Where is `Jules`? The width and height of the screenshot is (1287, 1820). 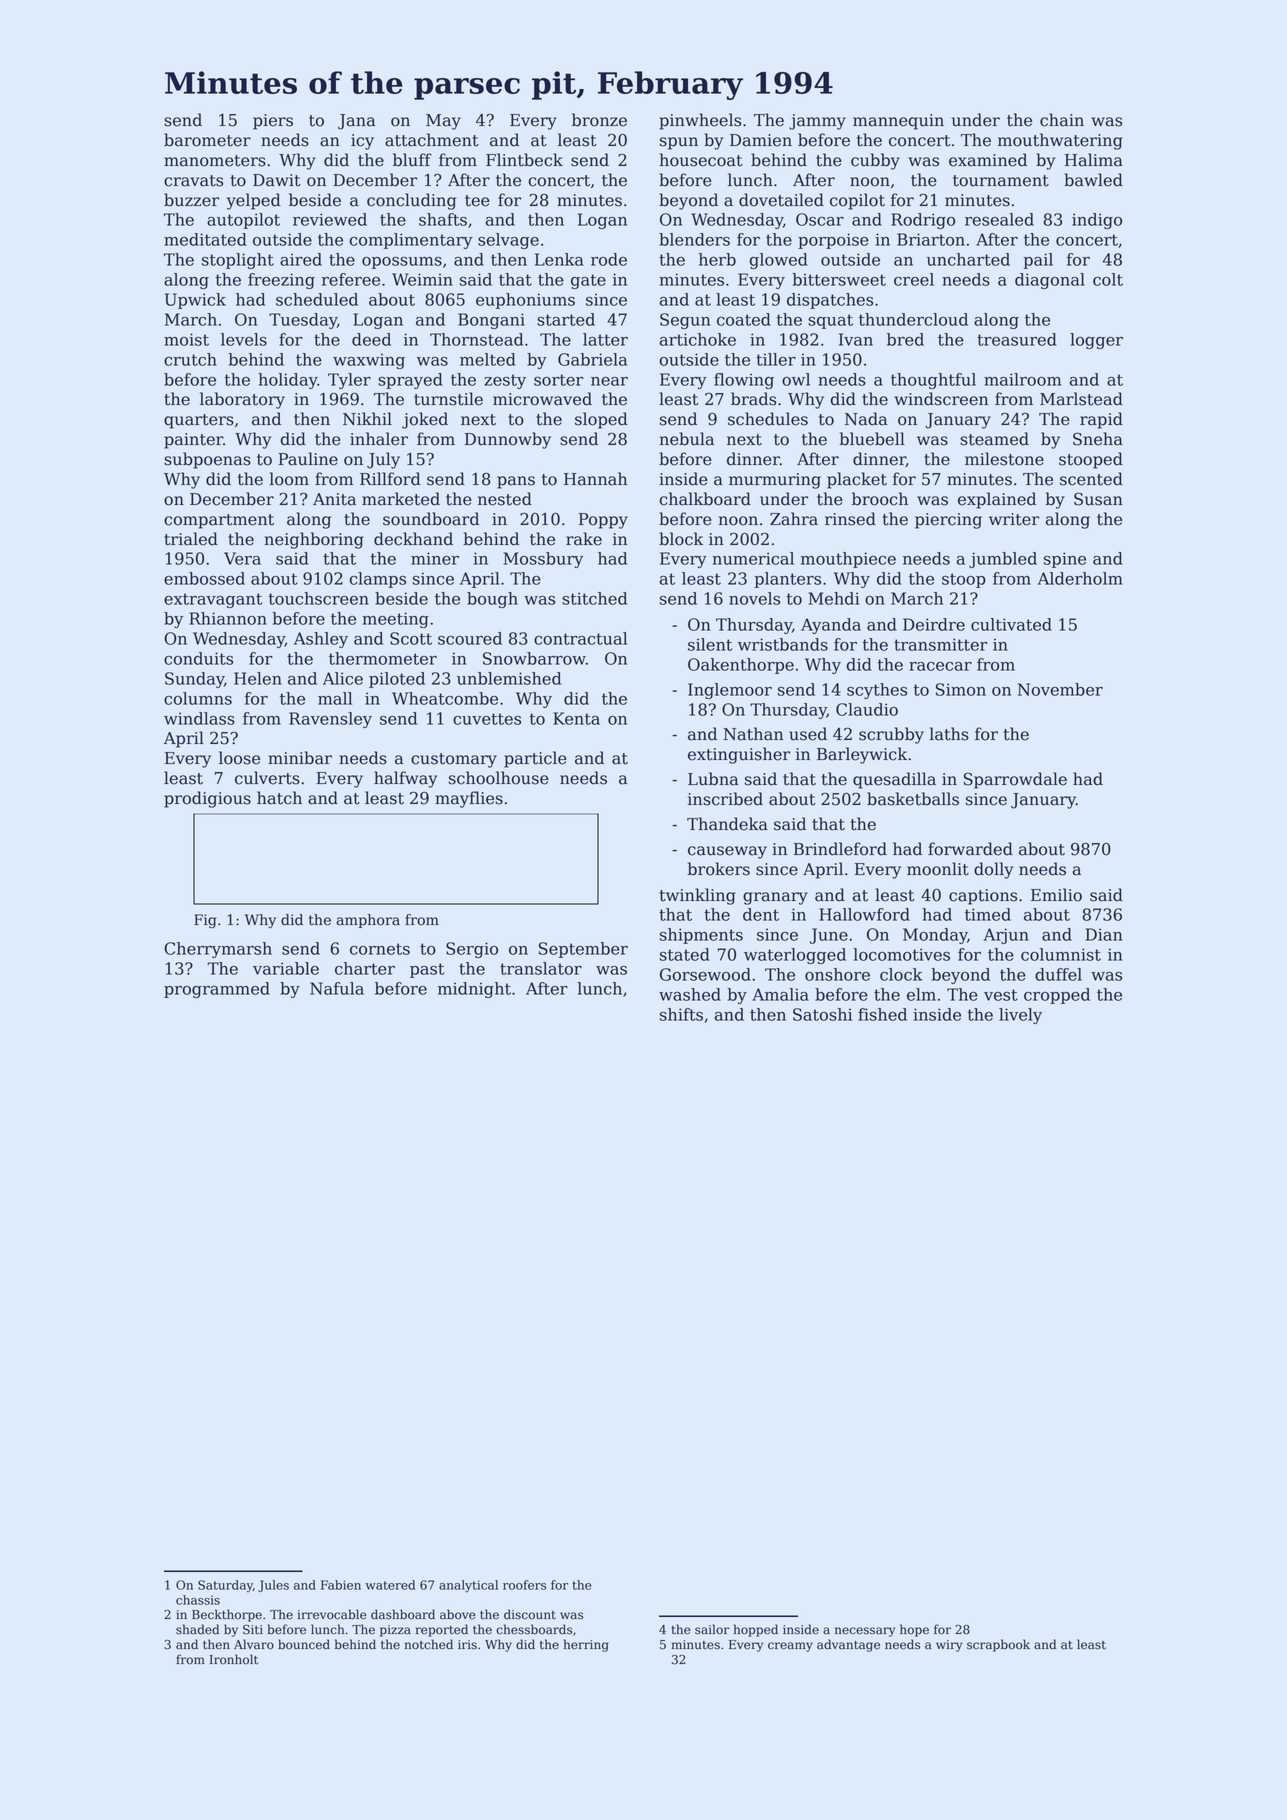 Jules is located at coordinates (273, 1586).
